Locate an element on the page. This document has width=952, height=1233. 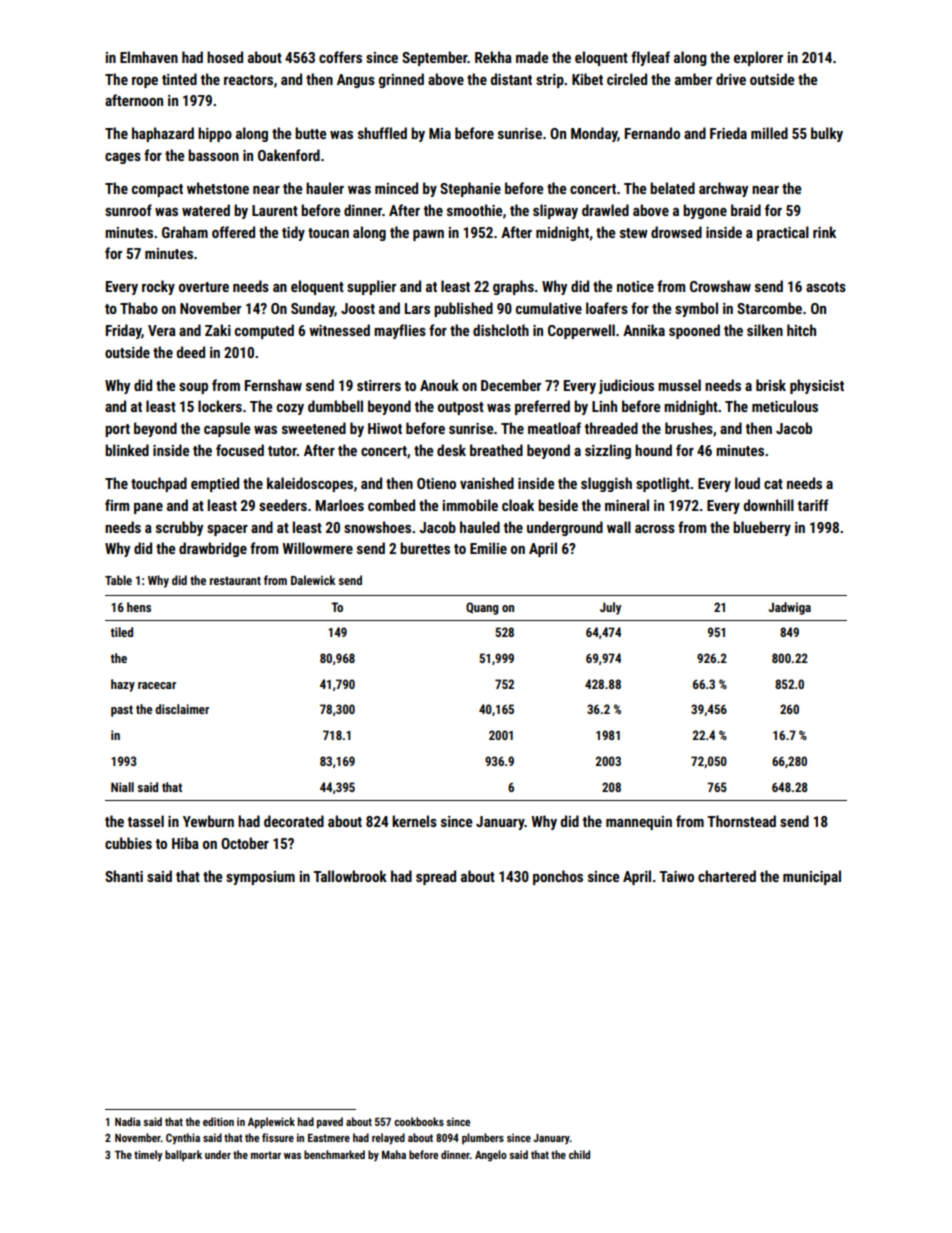
outpost is located at coordinates (461, 408).
